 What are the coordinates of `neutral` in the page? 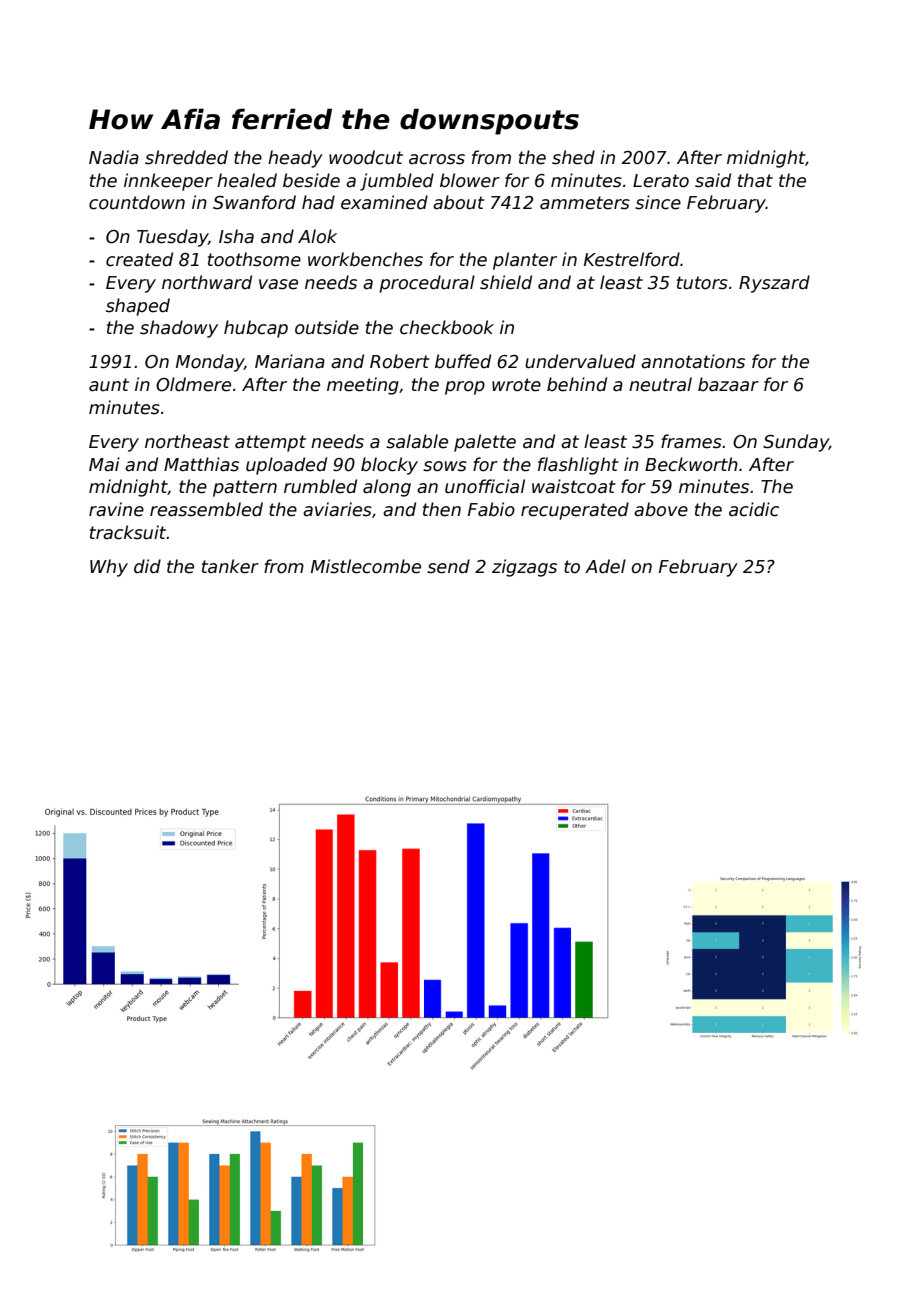 It's located at (660, 384).
